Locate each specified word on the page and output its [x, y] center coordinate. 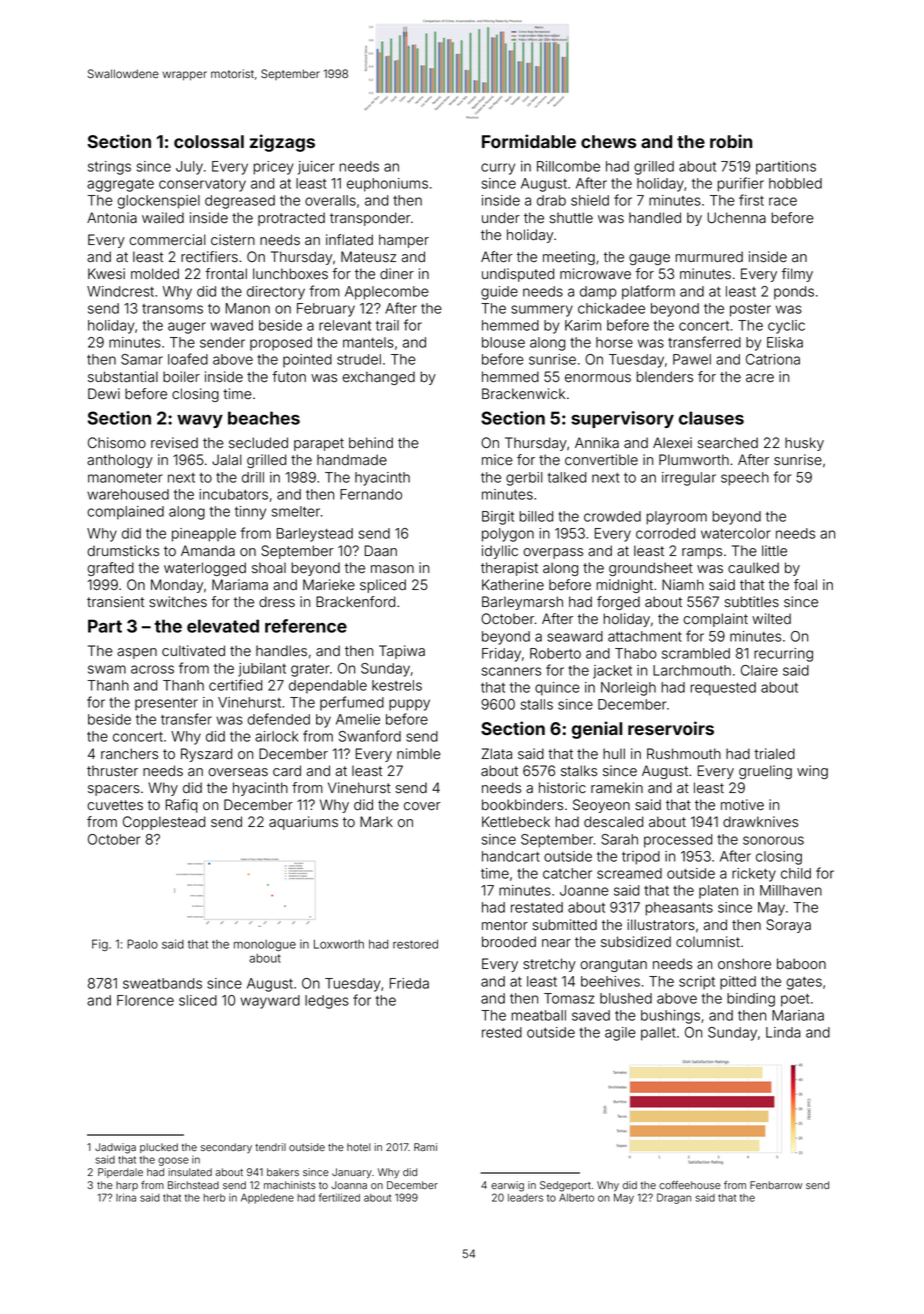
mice [497, 459]
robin [731, 141]
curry [498, 169]
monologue [265, 945]
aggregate [120, 185]
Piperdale [120, 1173]
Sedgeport [565, 1186]
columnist [708, 941]
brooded [509, 942]
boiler [181, 377]
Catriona [773, 359]
